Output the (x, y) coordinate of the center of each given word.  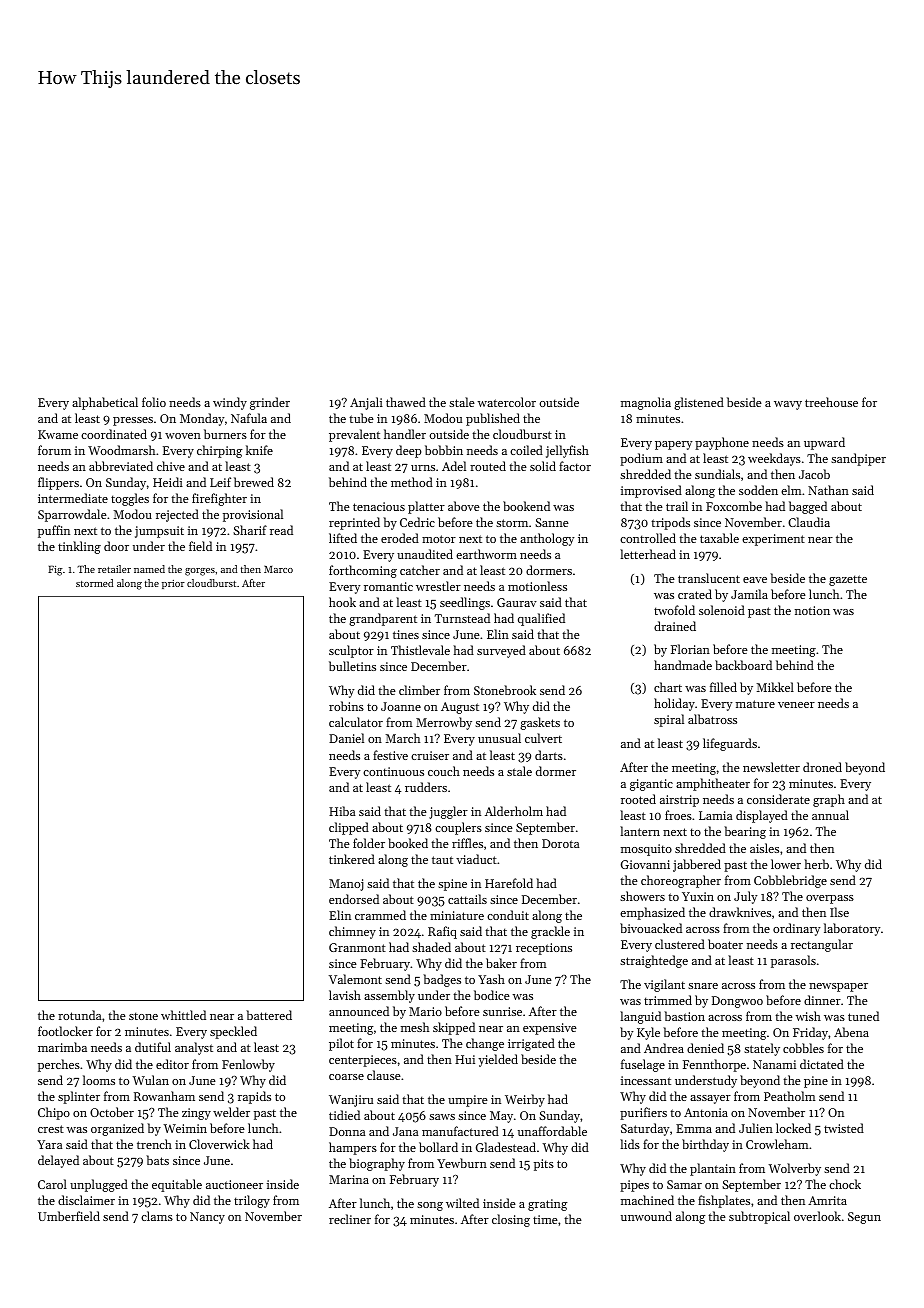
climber (419, 690)
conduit (508, 915)
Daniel (346, 738)
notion (812, 610)
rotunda (79, 1015)
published (493, 419)
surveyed (501, 651)
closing (511, 1220)
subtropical (759, 1217)
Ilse (839, 912)
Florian (690, 649)
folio (154, 402)
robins (346, 706)
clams (157, 1216)
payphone (722, 443)
